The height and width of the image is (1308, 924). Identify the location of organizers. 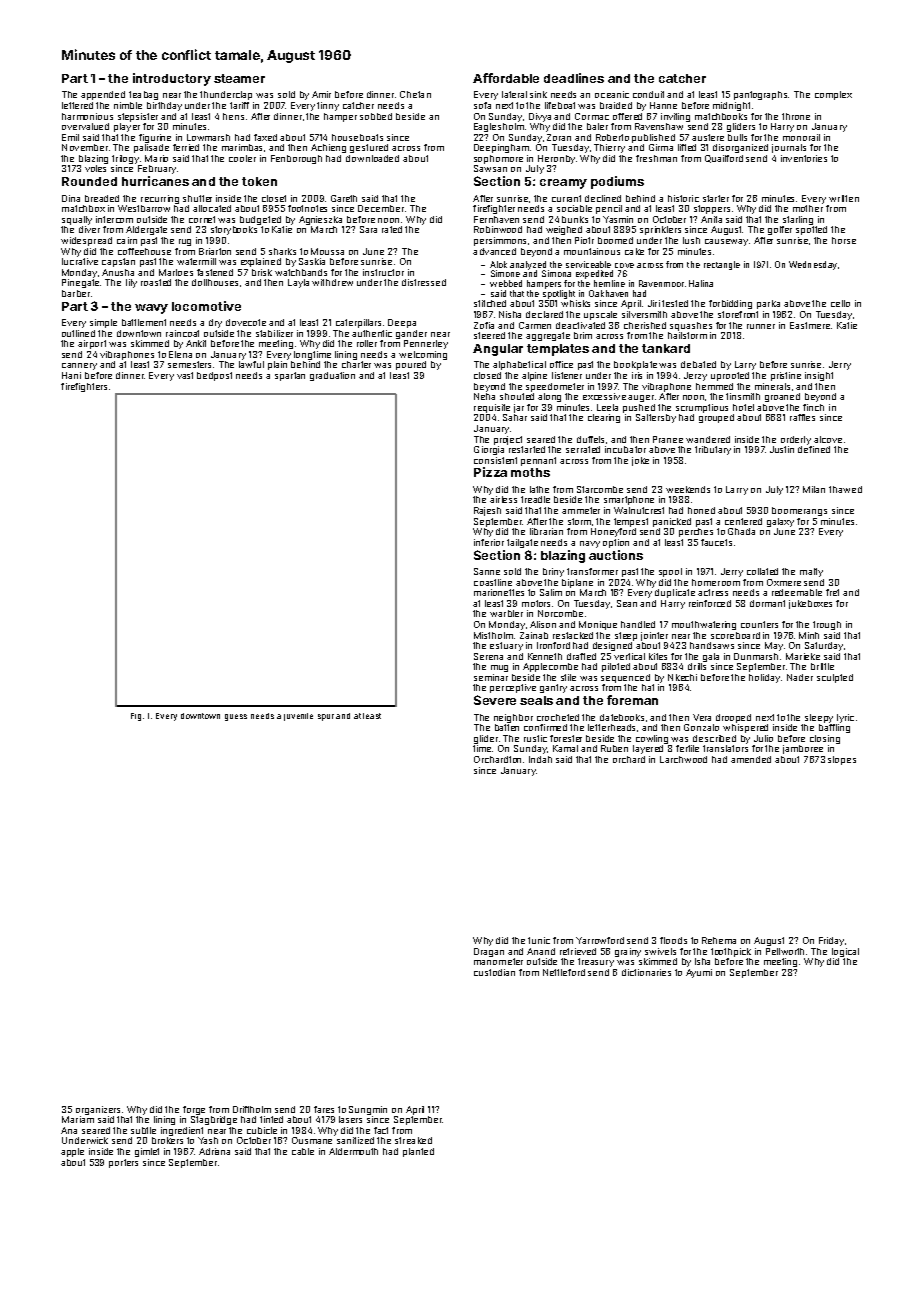
(98, 1110).
